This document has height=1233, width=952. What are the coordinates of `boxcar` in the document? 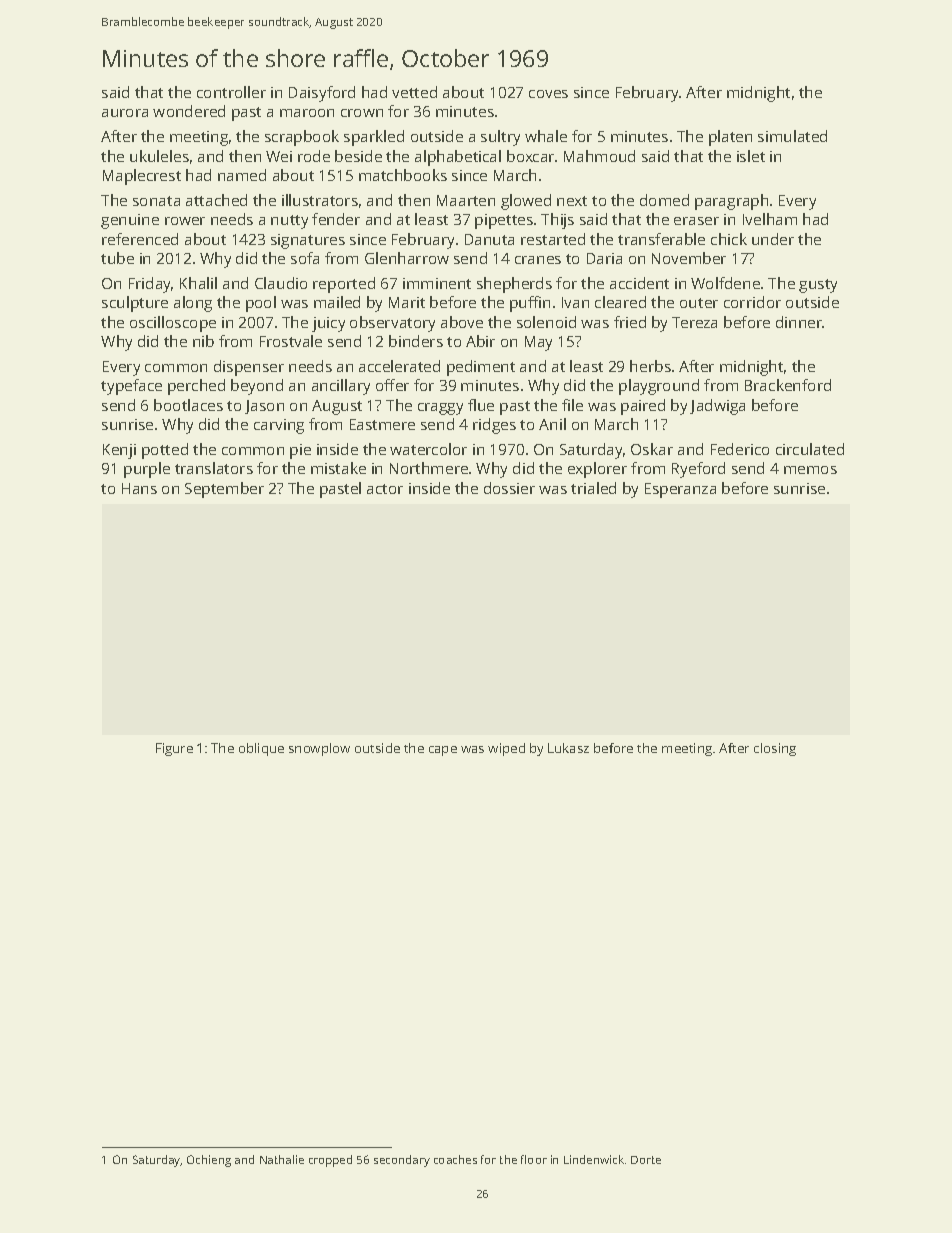 It's located at (530, 156).
